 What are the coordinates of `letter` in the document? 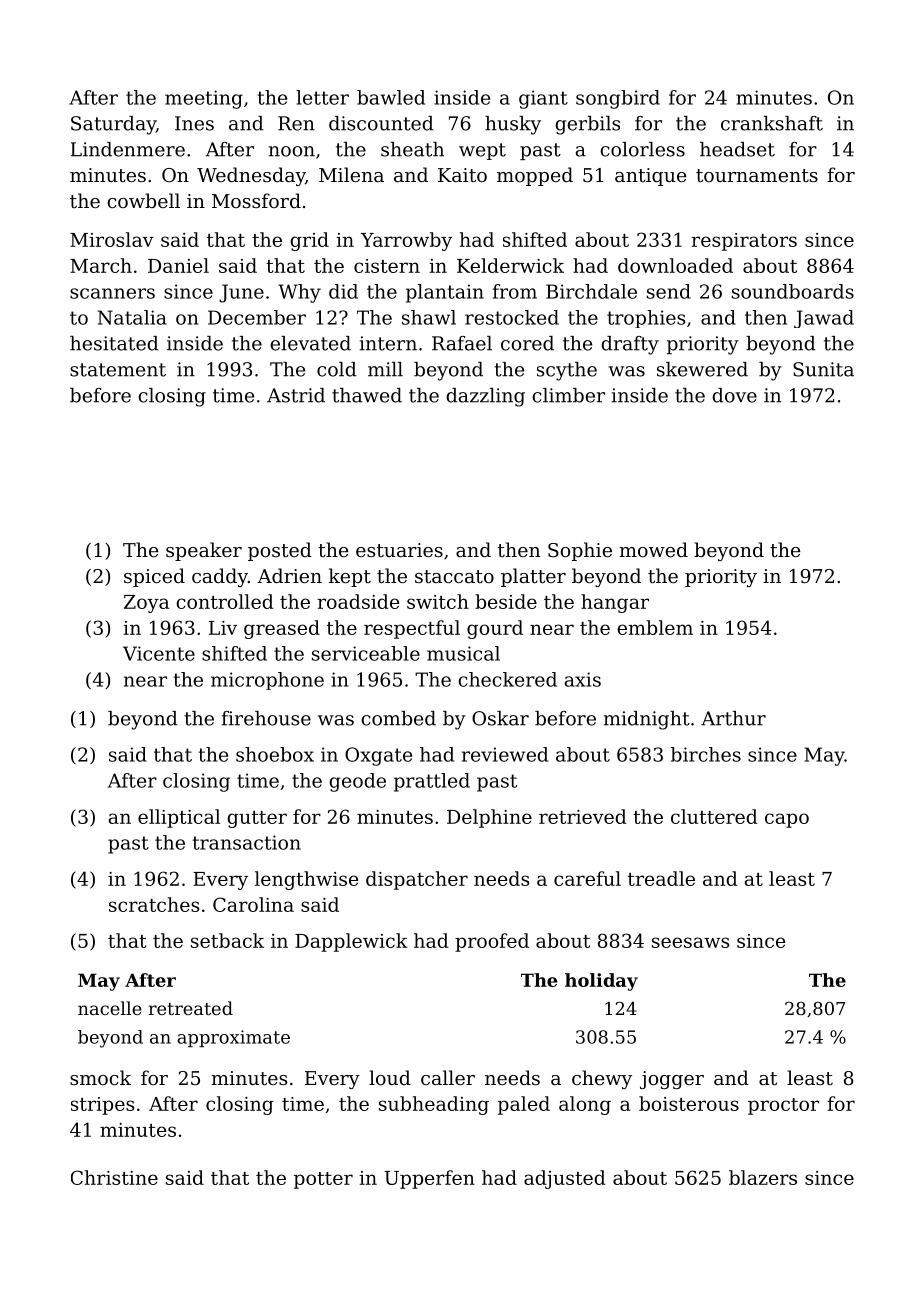 It's located at (322, 97).
